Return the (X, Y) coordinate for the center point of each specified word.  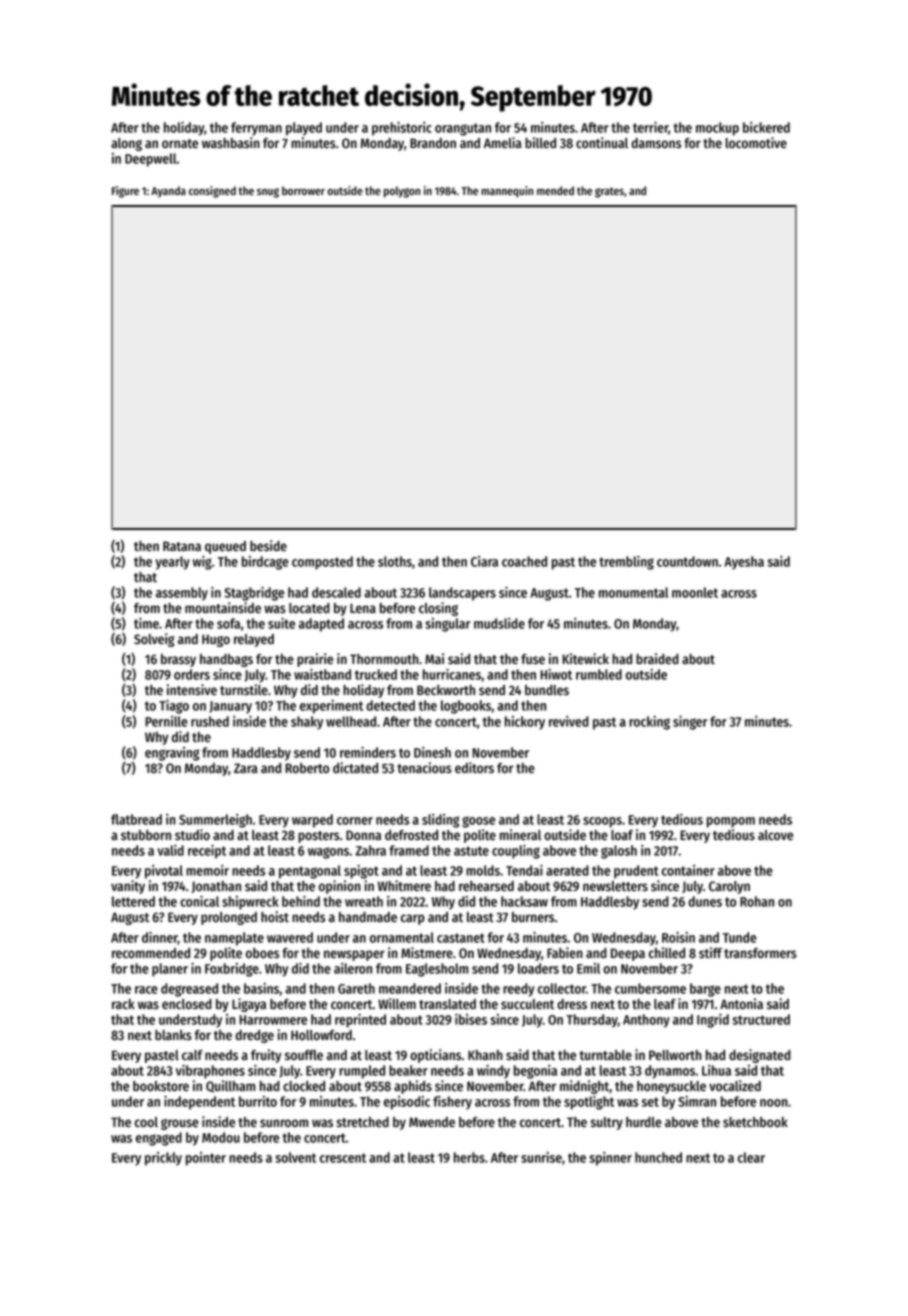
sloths (395, 561)
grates (609, 192)
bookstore (161, 1086)
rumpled (362, 1072)
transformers (760, 953)
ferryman (256, 129)
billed (540, 143)
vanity (128, 887)
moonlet (695, 592)
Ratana (182, 546)
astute (471, 851)
